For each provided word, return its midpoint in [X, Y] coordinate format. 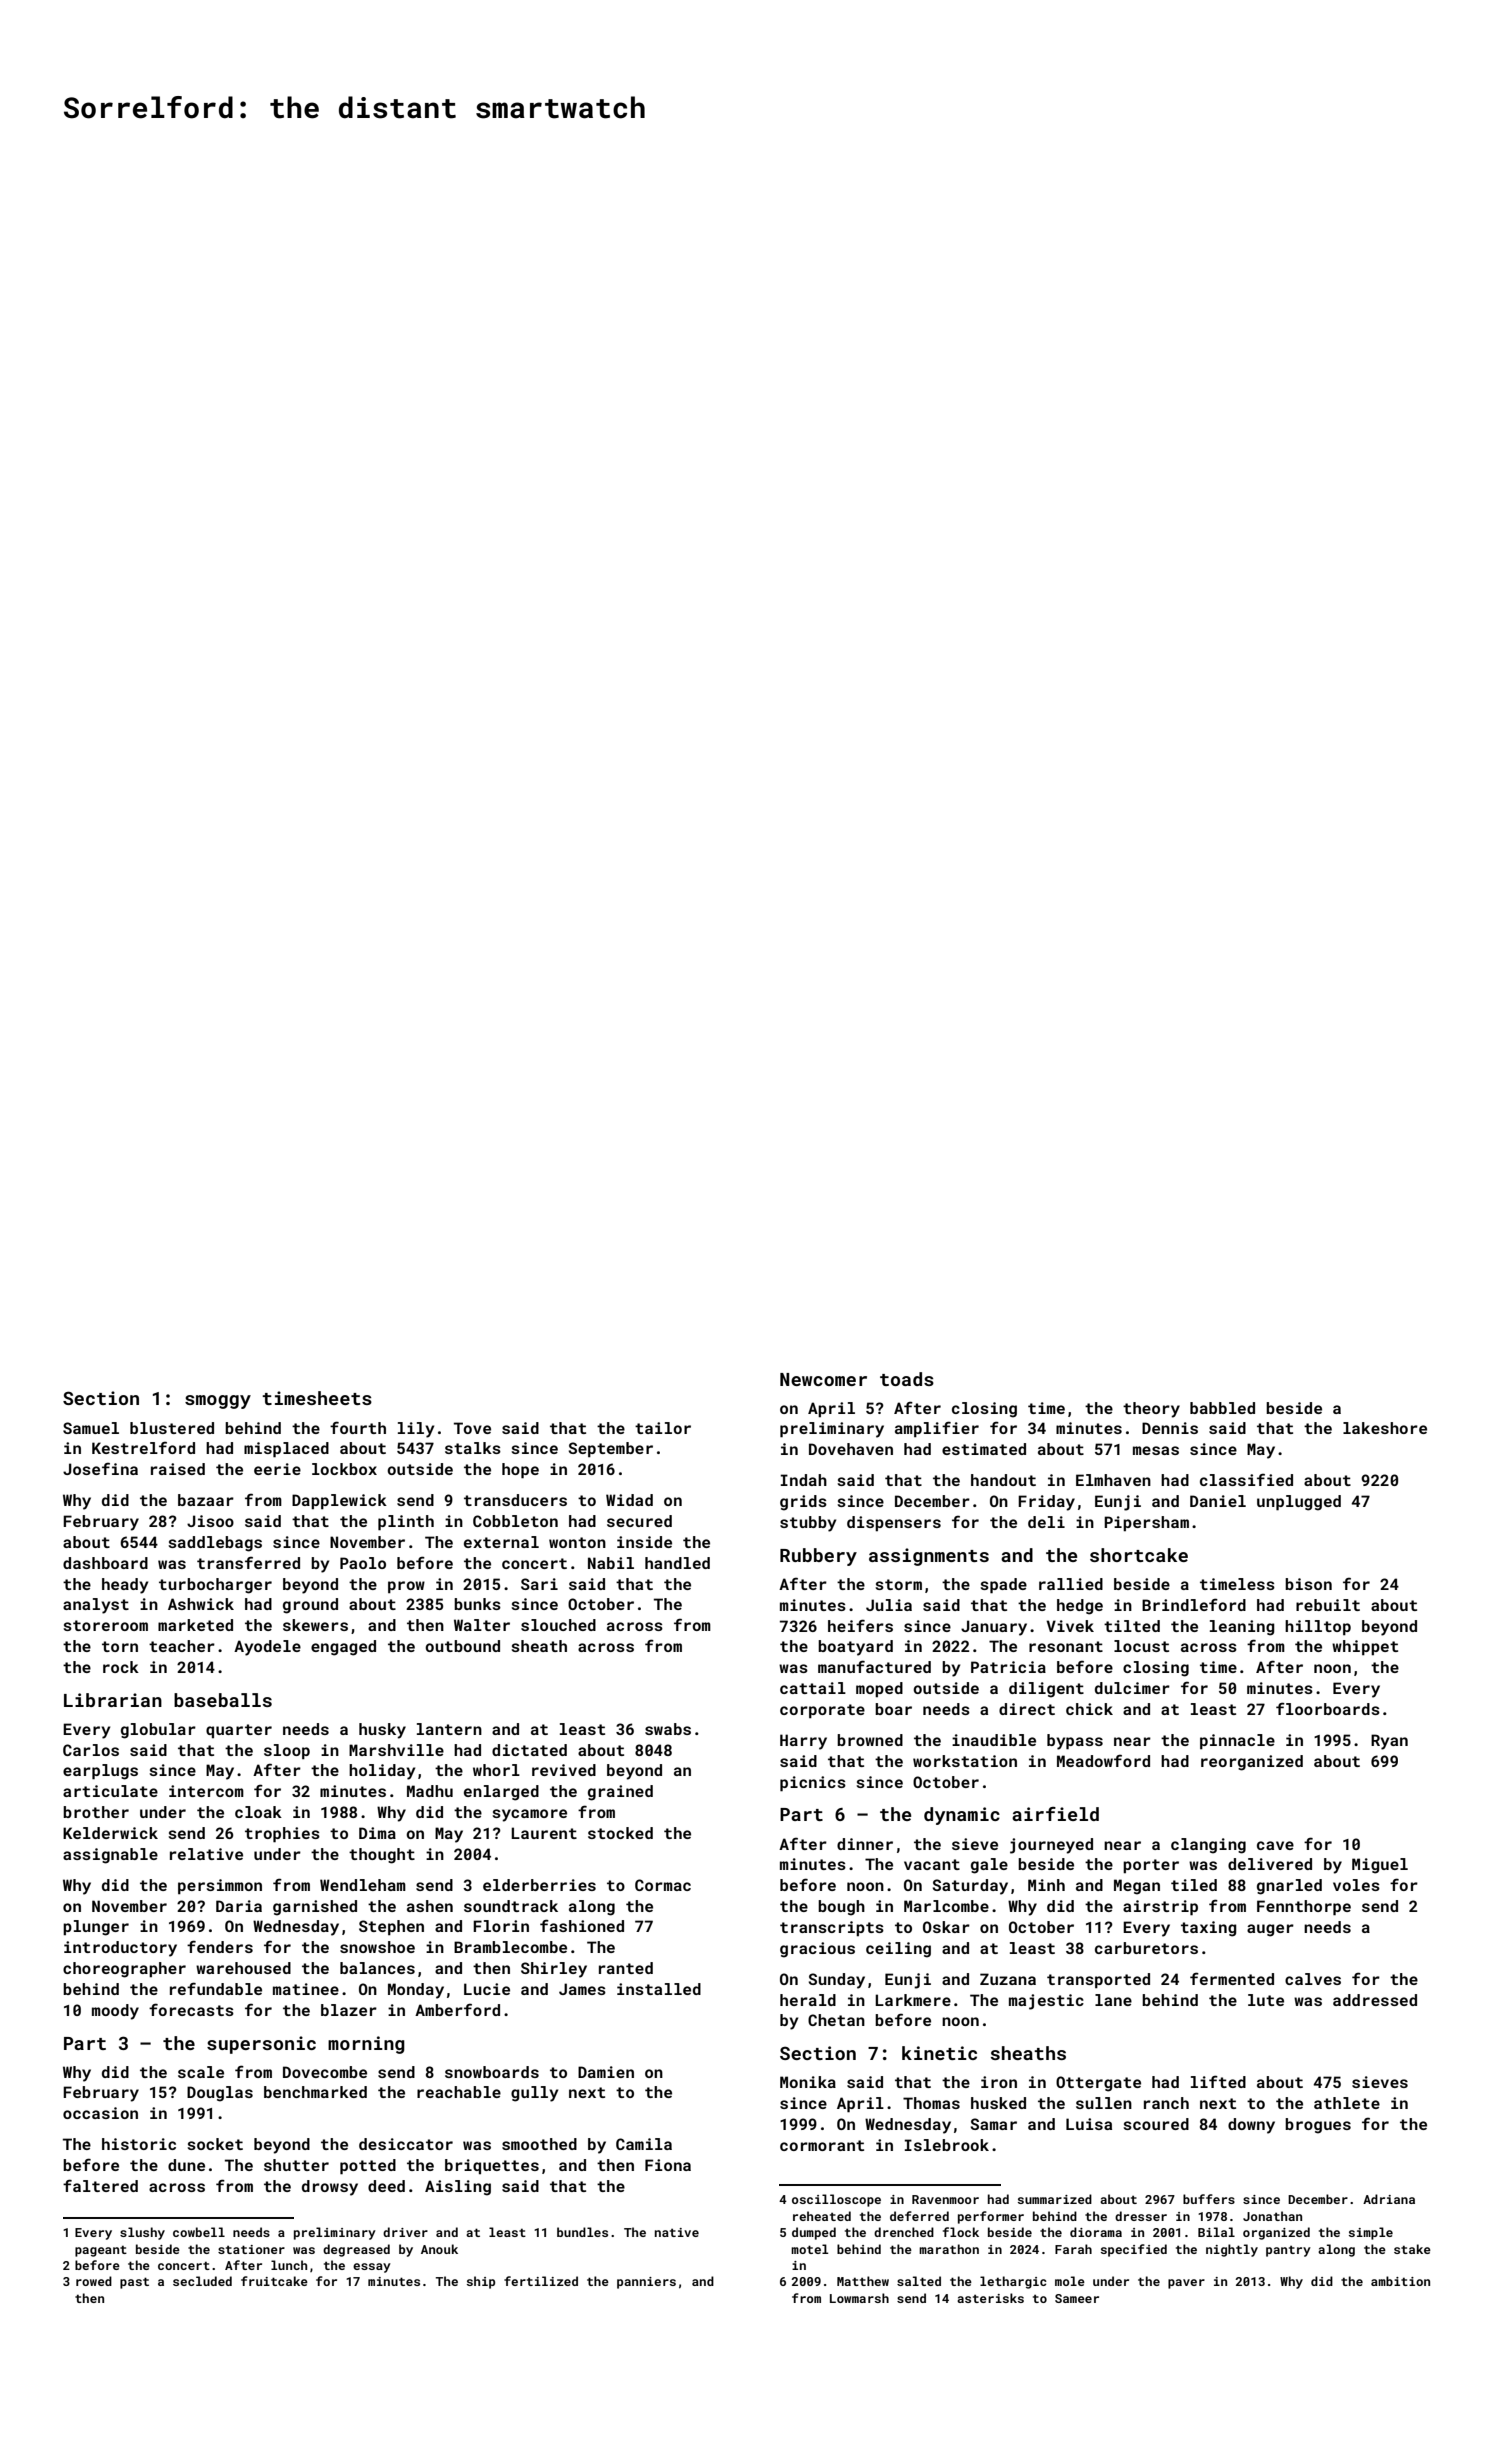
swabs [668, 1729]
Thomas [931, 2103]
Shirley [554, 1970]
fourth [358, 1427]
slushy [142, 2233]
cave [1275, 1845]
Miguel [1380, 1866]
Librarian [113, 1700]
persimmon [220, 1887]
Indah [803, 1480]
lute [1266, 2000]
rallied [1071, 1584]
